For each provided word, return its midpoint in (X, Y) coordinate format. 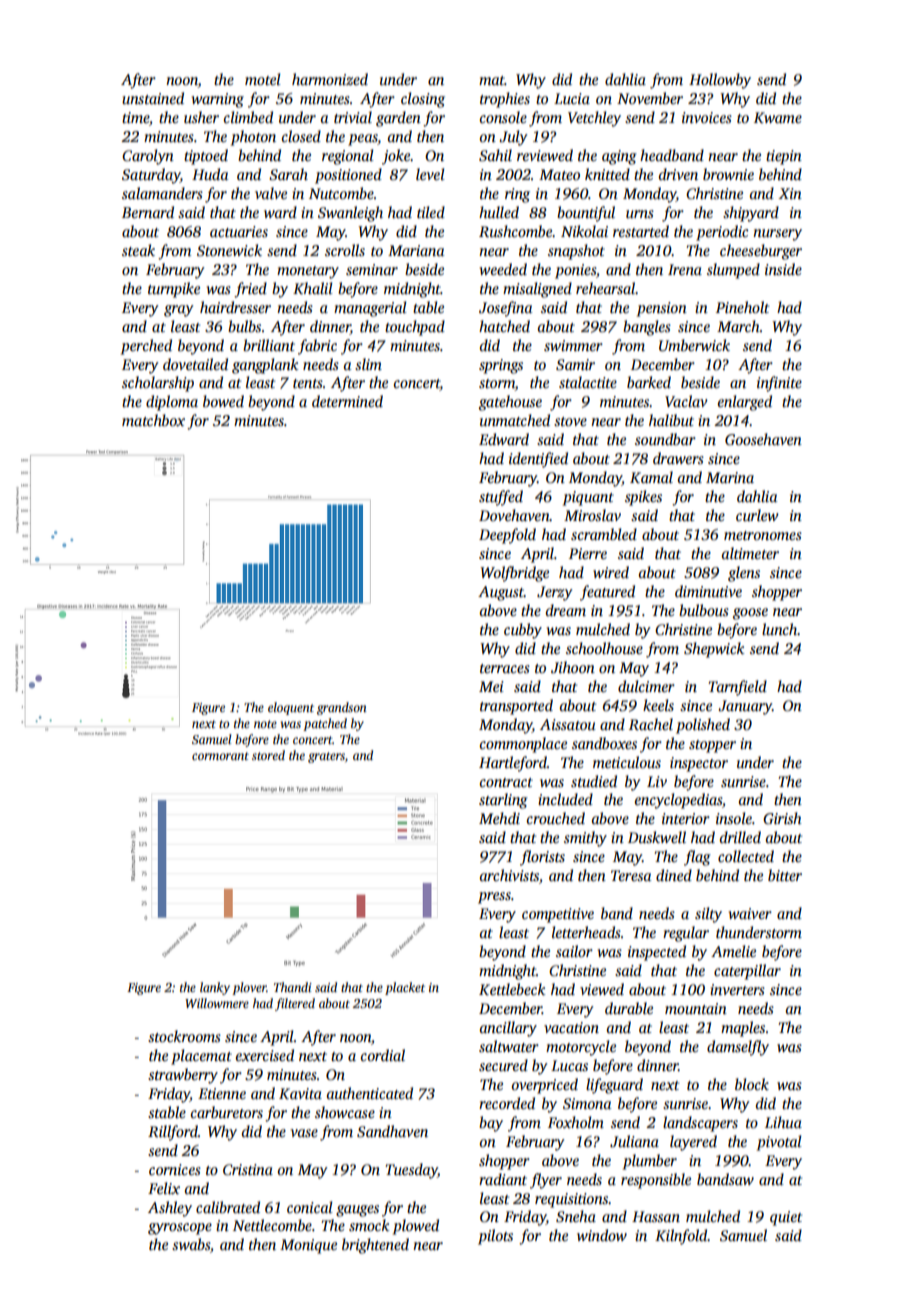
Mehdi (499, 818)
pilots (495, 1237)
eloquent (291, 708)
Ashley (170, 1209)
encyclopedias (678, 801)
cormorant (220, 756)
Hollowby (720, 81)
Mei (491, 686)
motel (263, 79)
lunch (780, 629)
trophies (505, 100)
